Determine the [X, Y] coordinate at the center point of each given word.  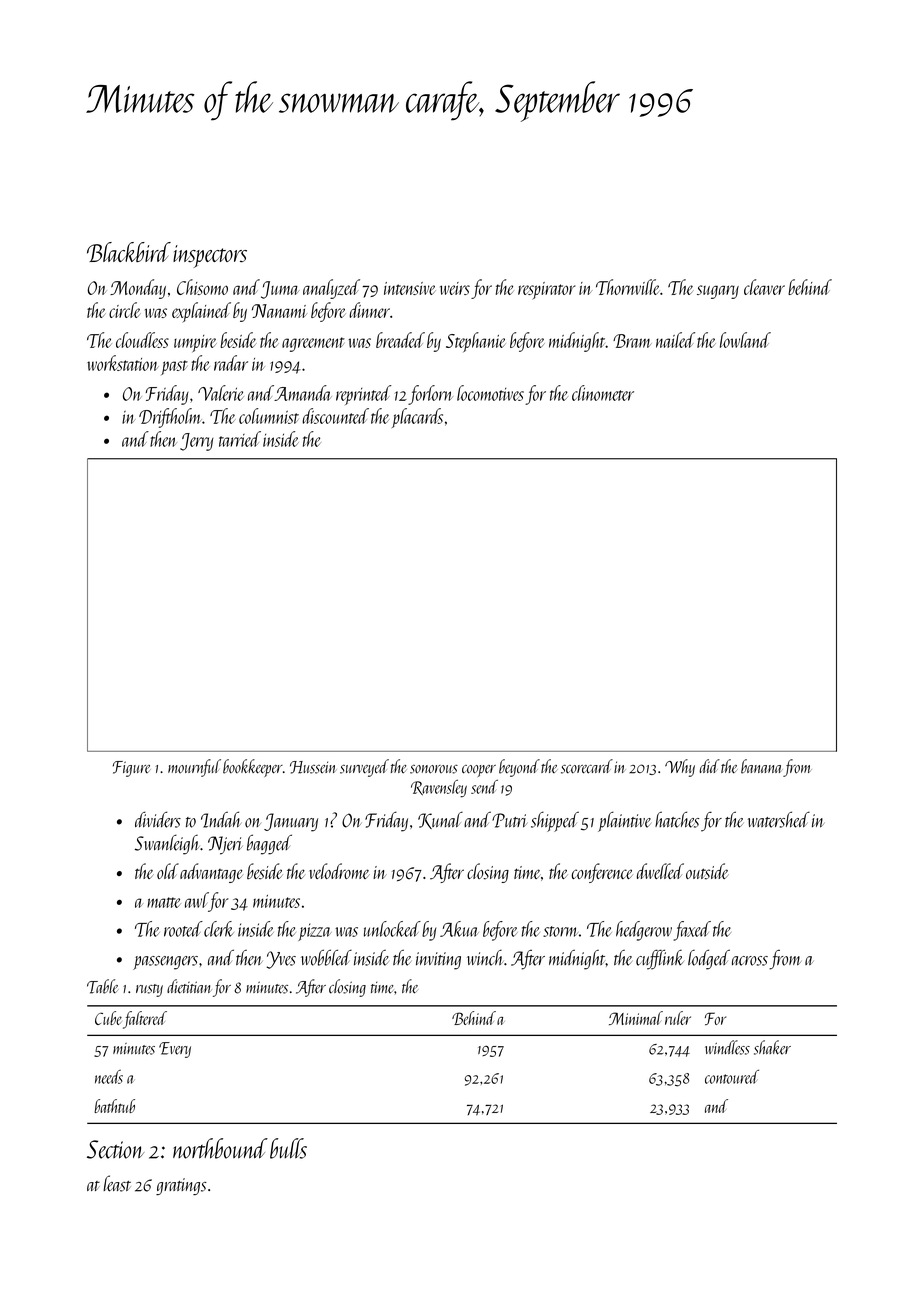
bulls [288, 1148]
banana [762, 766]
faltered [145, 1020]
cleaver [764, 287]
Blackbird [129, 252]
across [750, 961]
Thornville [628, 287]
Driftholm [170, 418]
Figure [132, 769]
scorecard [587, 766]
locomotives [490, 393]
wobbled [326, 957]
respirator [547, 291]
